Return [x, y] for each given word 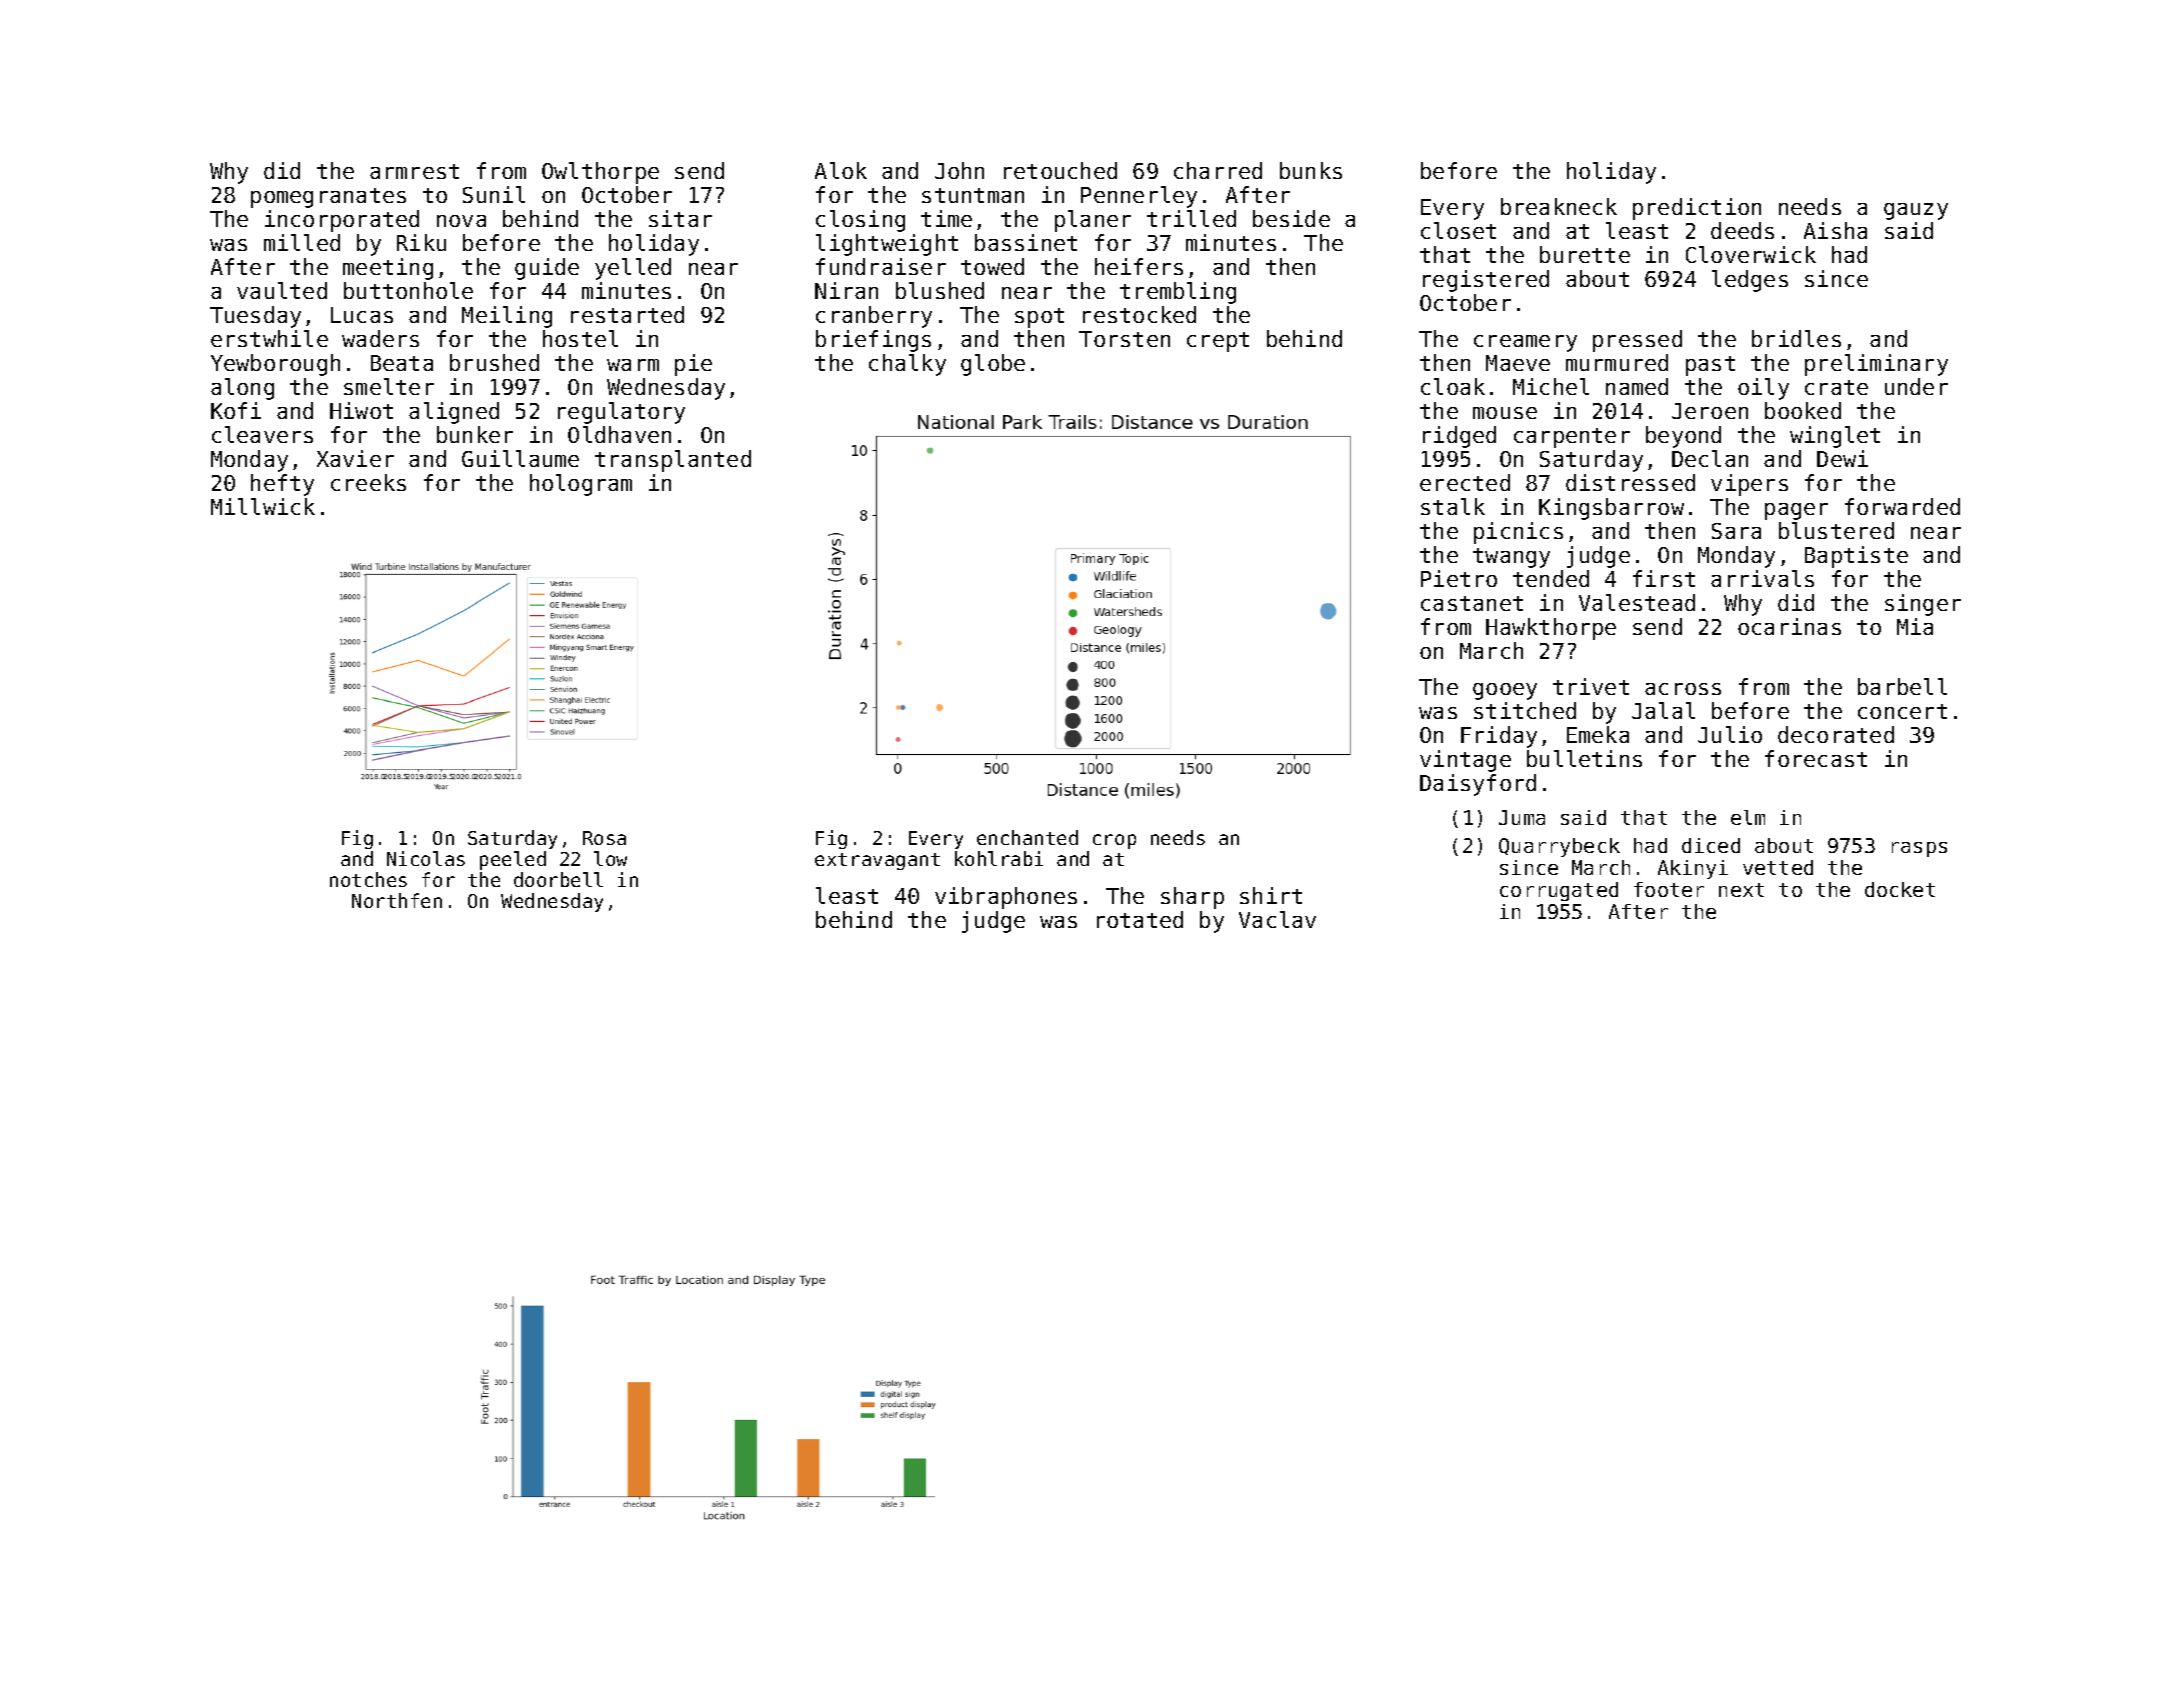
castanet [1472, 603]
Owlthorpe [600, 173]
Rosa [604, 838]
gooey [1505, 691]
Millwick [263, 506]
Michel [1551, 386]
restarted [627, 314]
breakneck [1559, 206]
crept [1218, 342]
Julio [1730, 734]
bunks [1311, 170]
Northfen [397, 900]
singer [1923, 605]
